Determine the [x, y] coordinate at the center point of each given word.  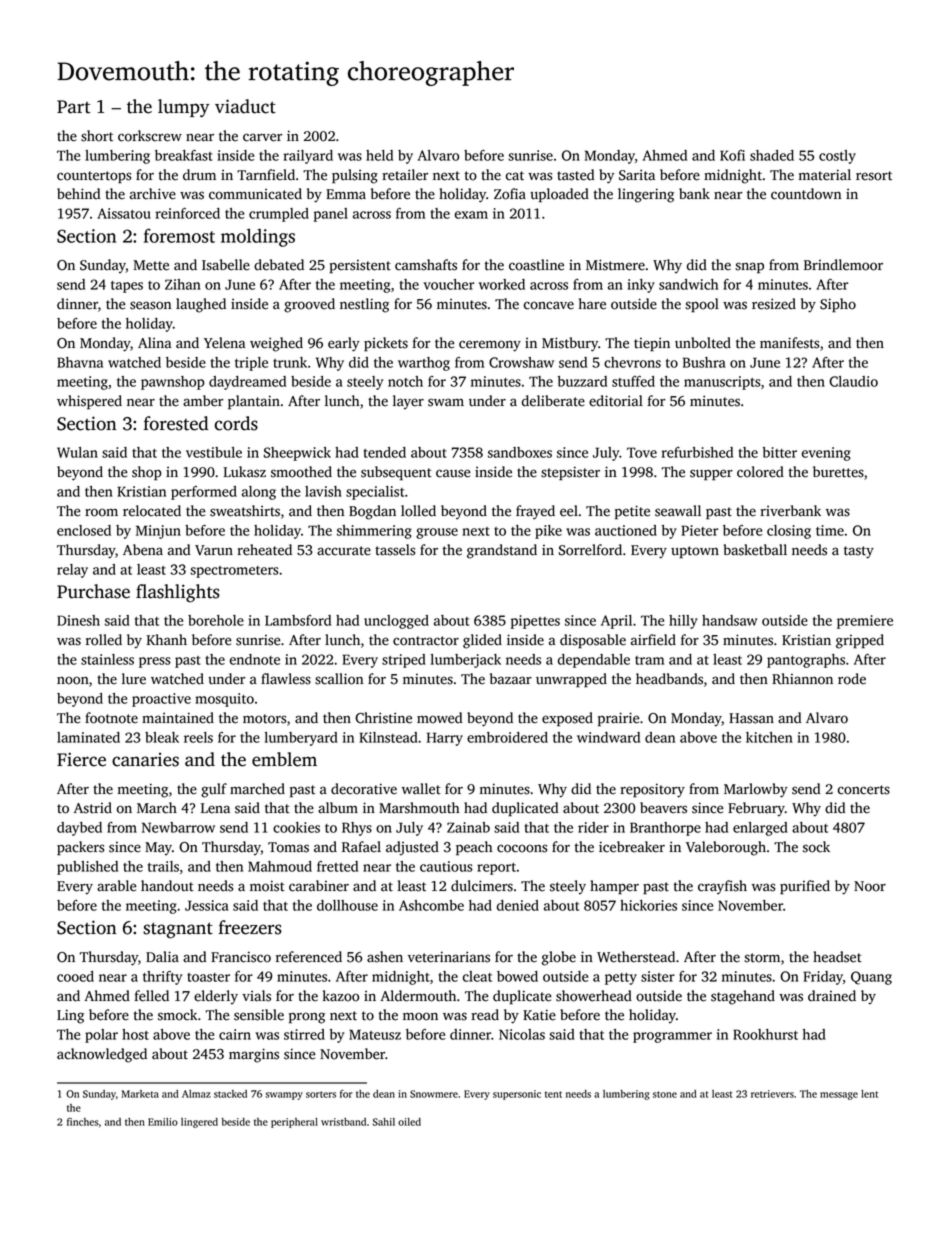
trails [163, 866]
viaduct [245, 106]
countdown [806, 194]
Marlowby [756, 790]
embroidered [507, 737]
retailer [405, 175]
